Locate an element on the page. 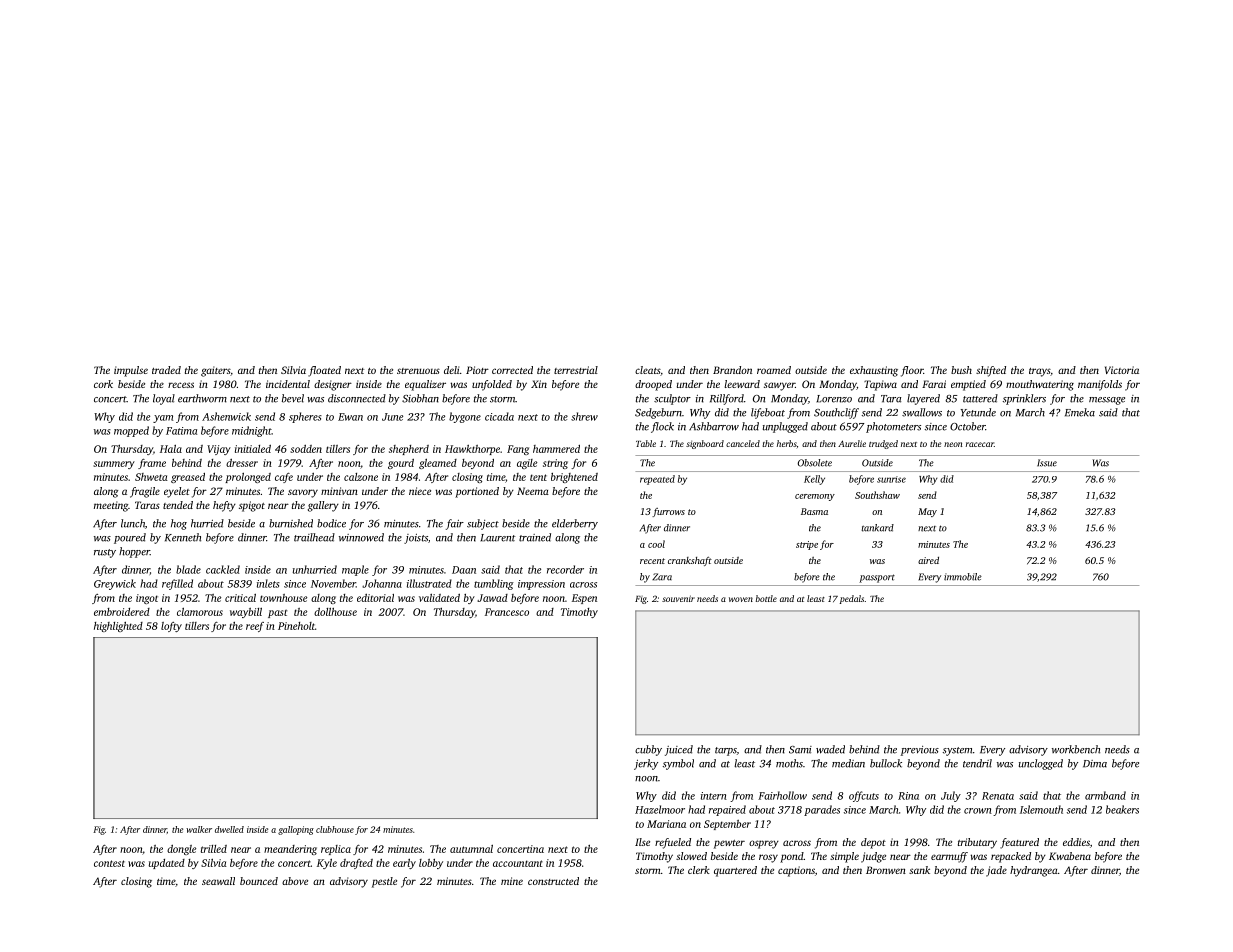  Francesco is located at coordinates (507, 612).
